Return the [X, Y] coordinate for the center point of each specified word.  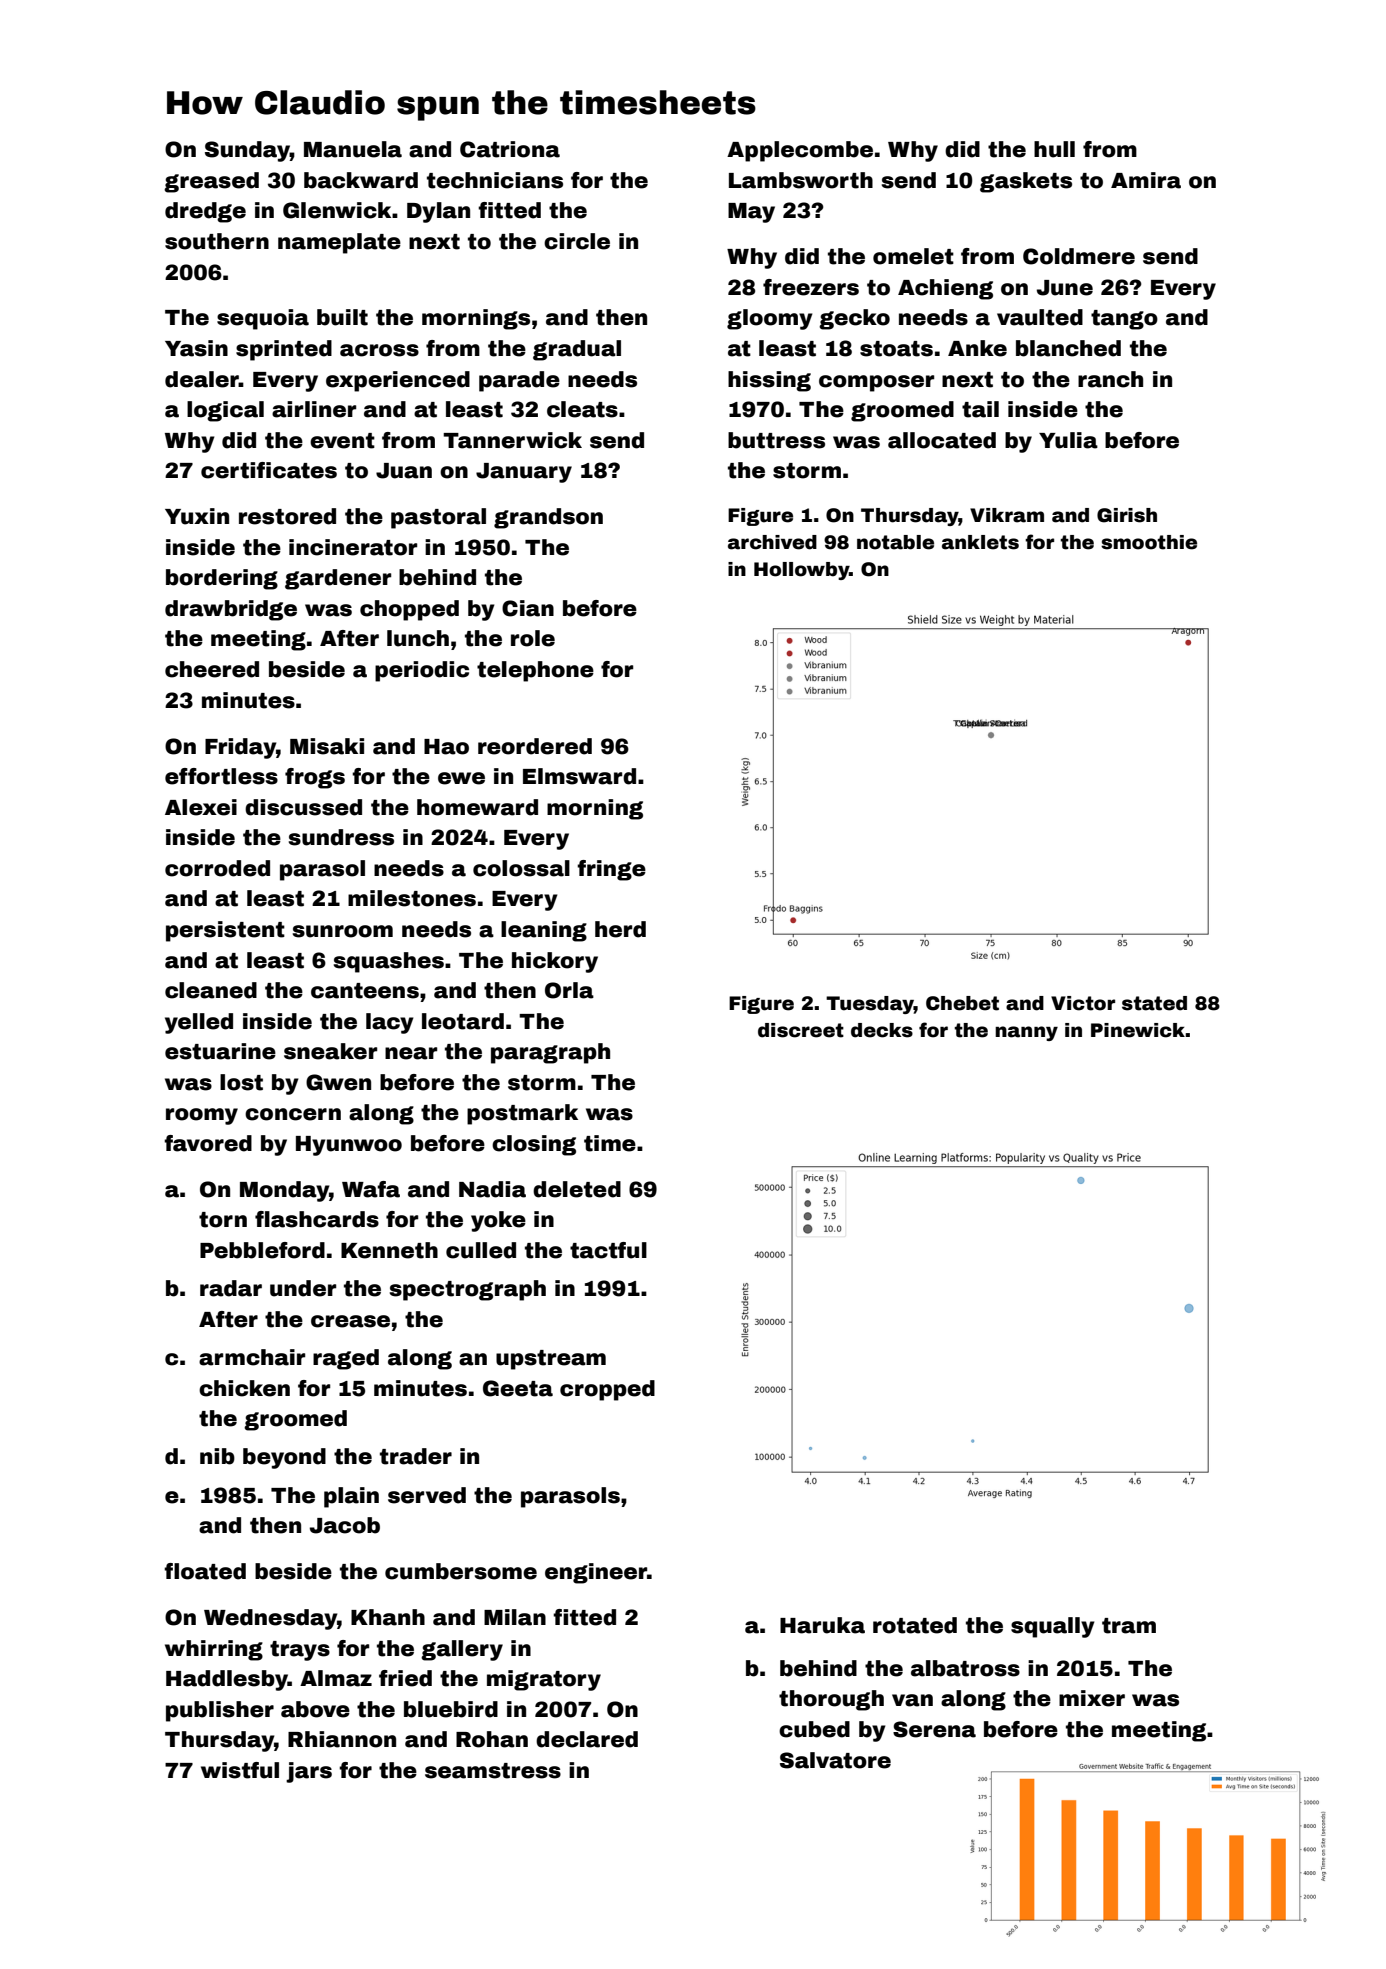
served [427, 1495]
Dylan [438, 212]
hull [1054, 149]
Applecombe [800, 151]
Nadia [492, 1189]
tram [1129, 1626]
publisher [220, 1711]
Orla [569, 990]
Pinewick [1138, 1030]
